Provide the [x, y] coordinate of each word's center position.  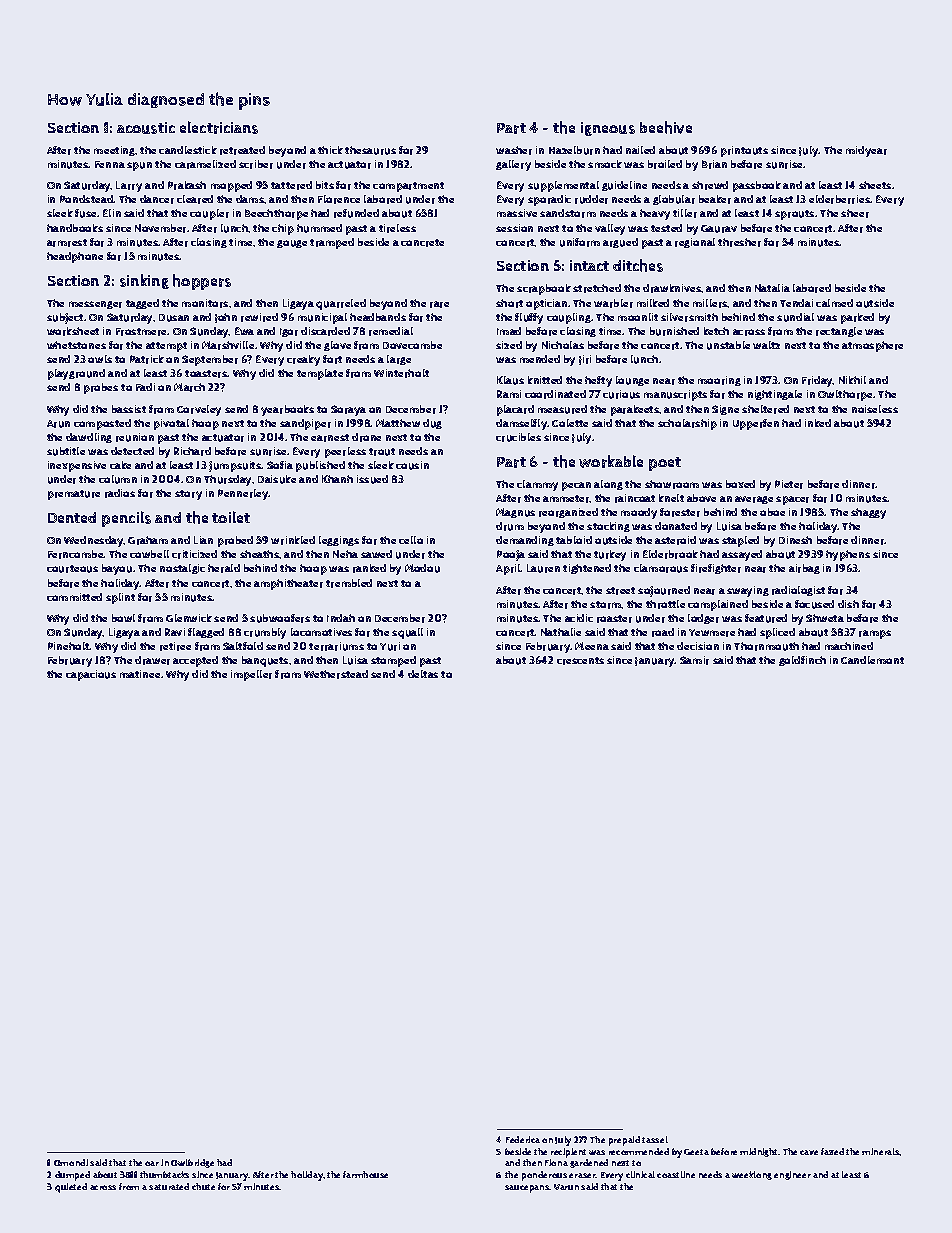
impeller [251, 675]
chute [203, 1186]
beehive [666, 127]
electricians [219, 127]
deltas [423, 674]
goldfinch [802, 661]
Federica [523, 1139]
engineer [792, 1175]
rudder [591, 199]
